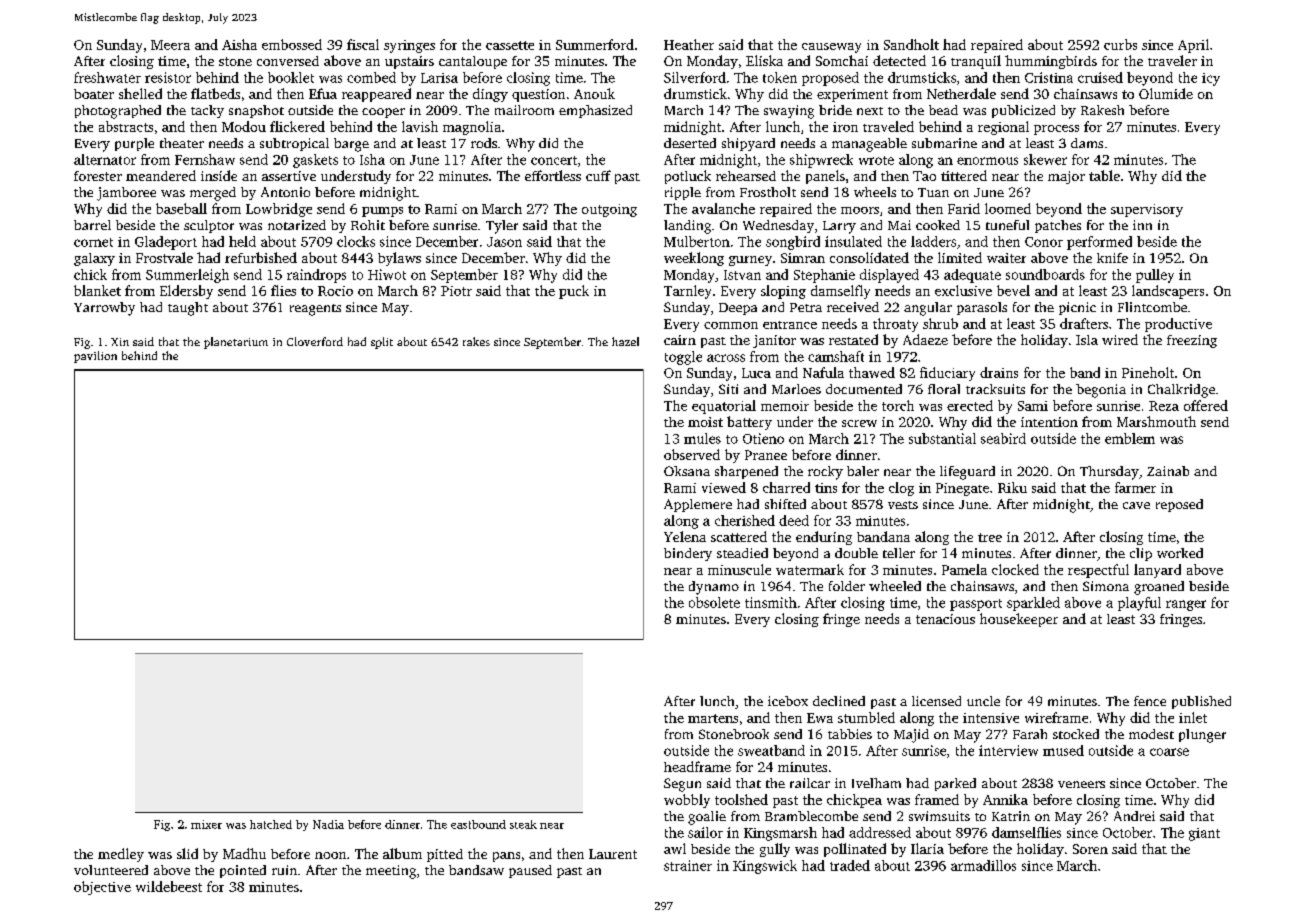 The image size is (1308, 924). I want to click on icebox, so click(788, 701).
